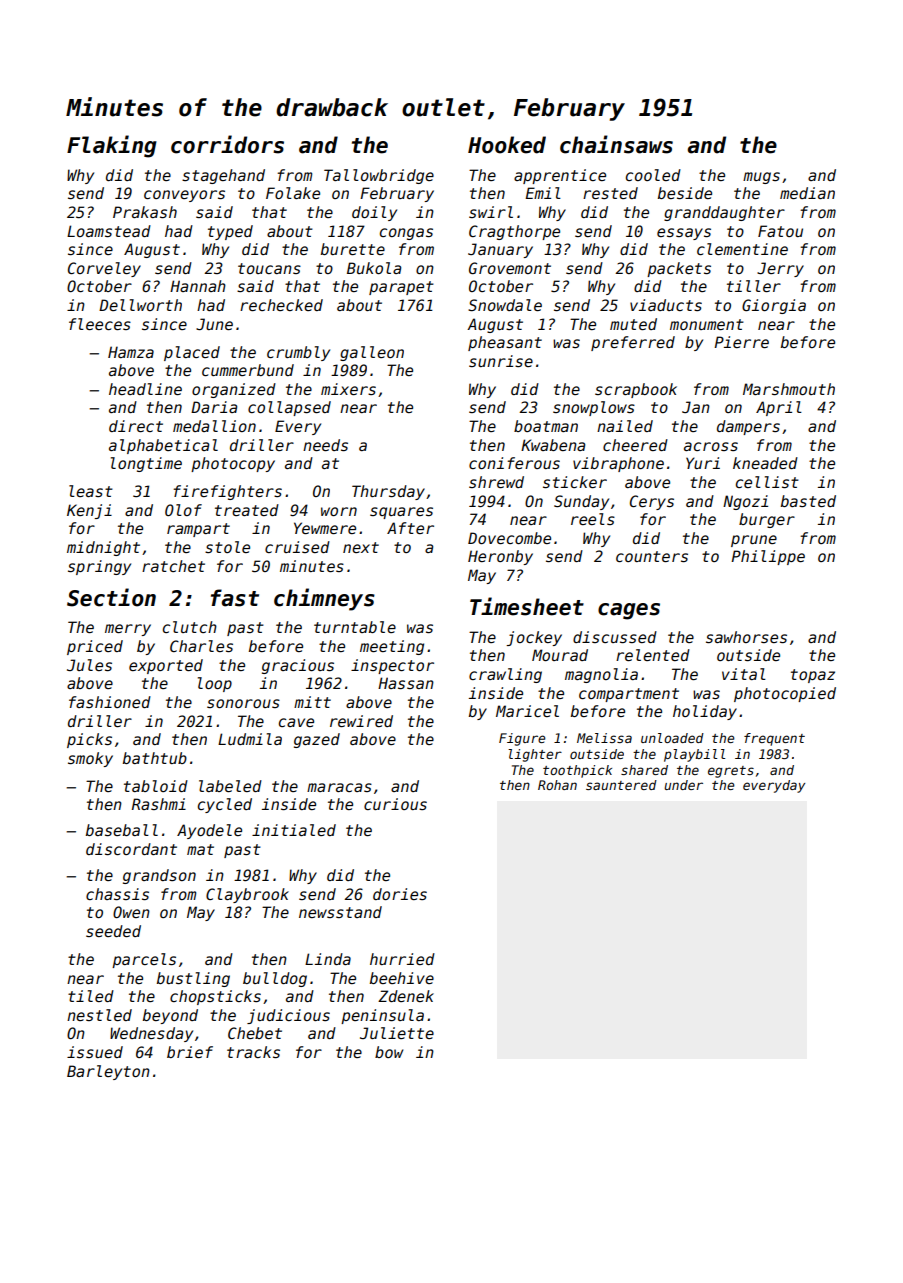  I want to click on Zdenek, so click(406, 996).
